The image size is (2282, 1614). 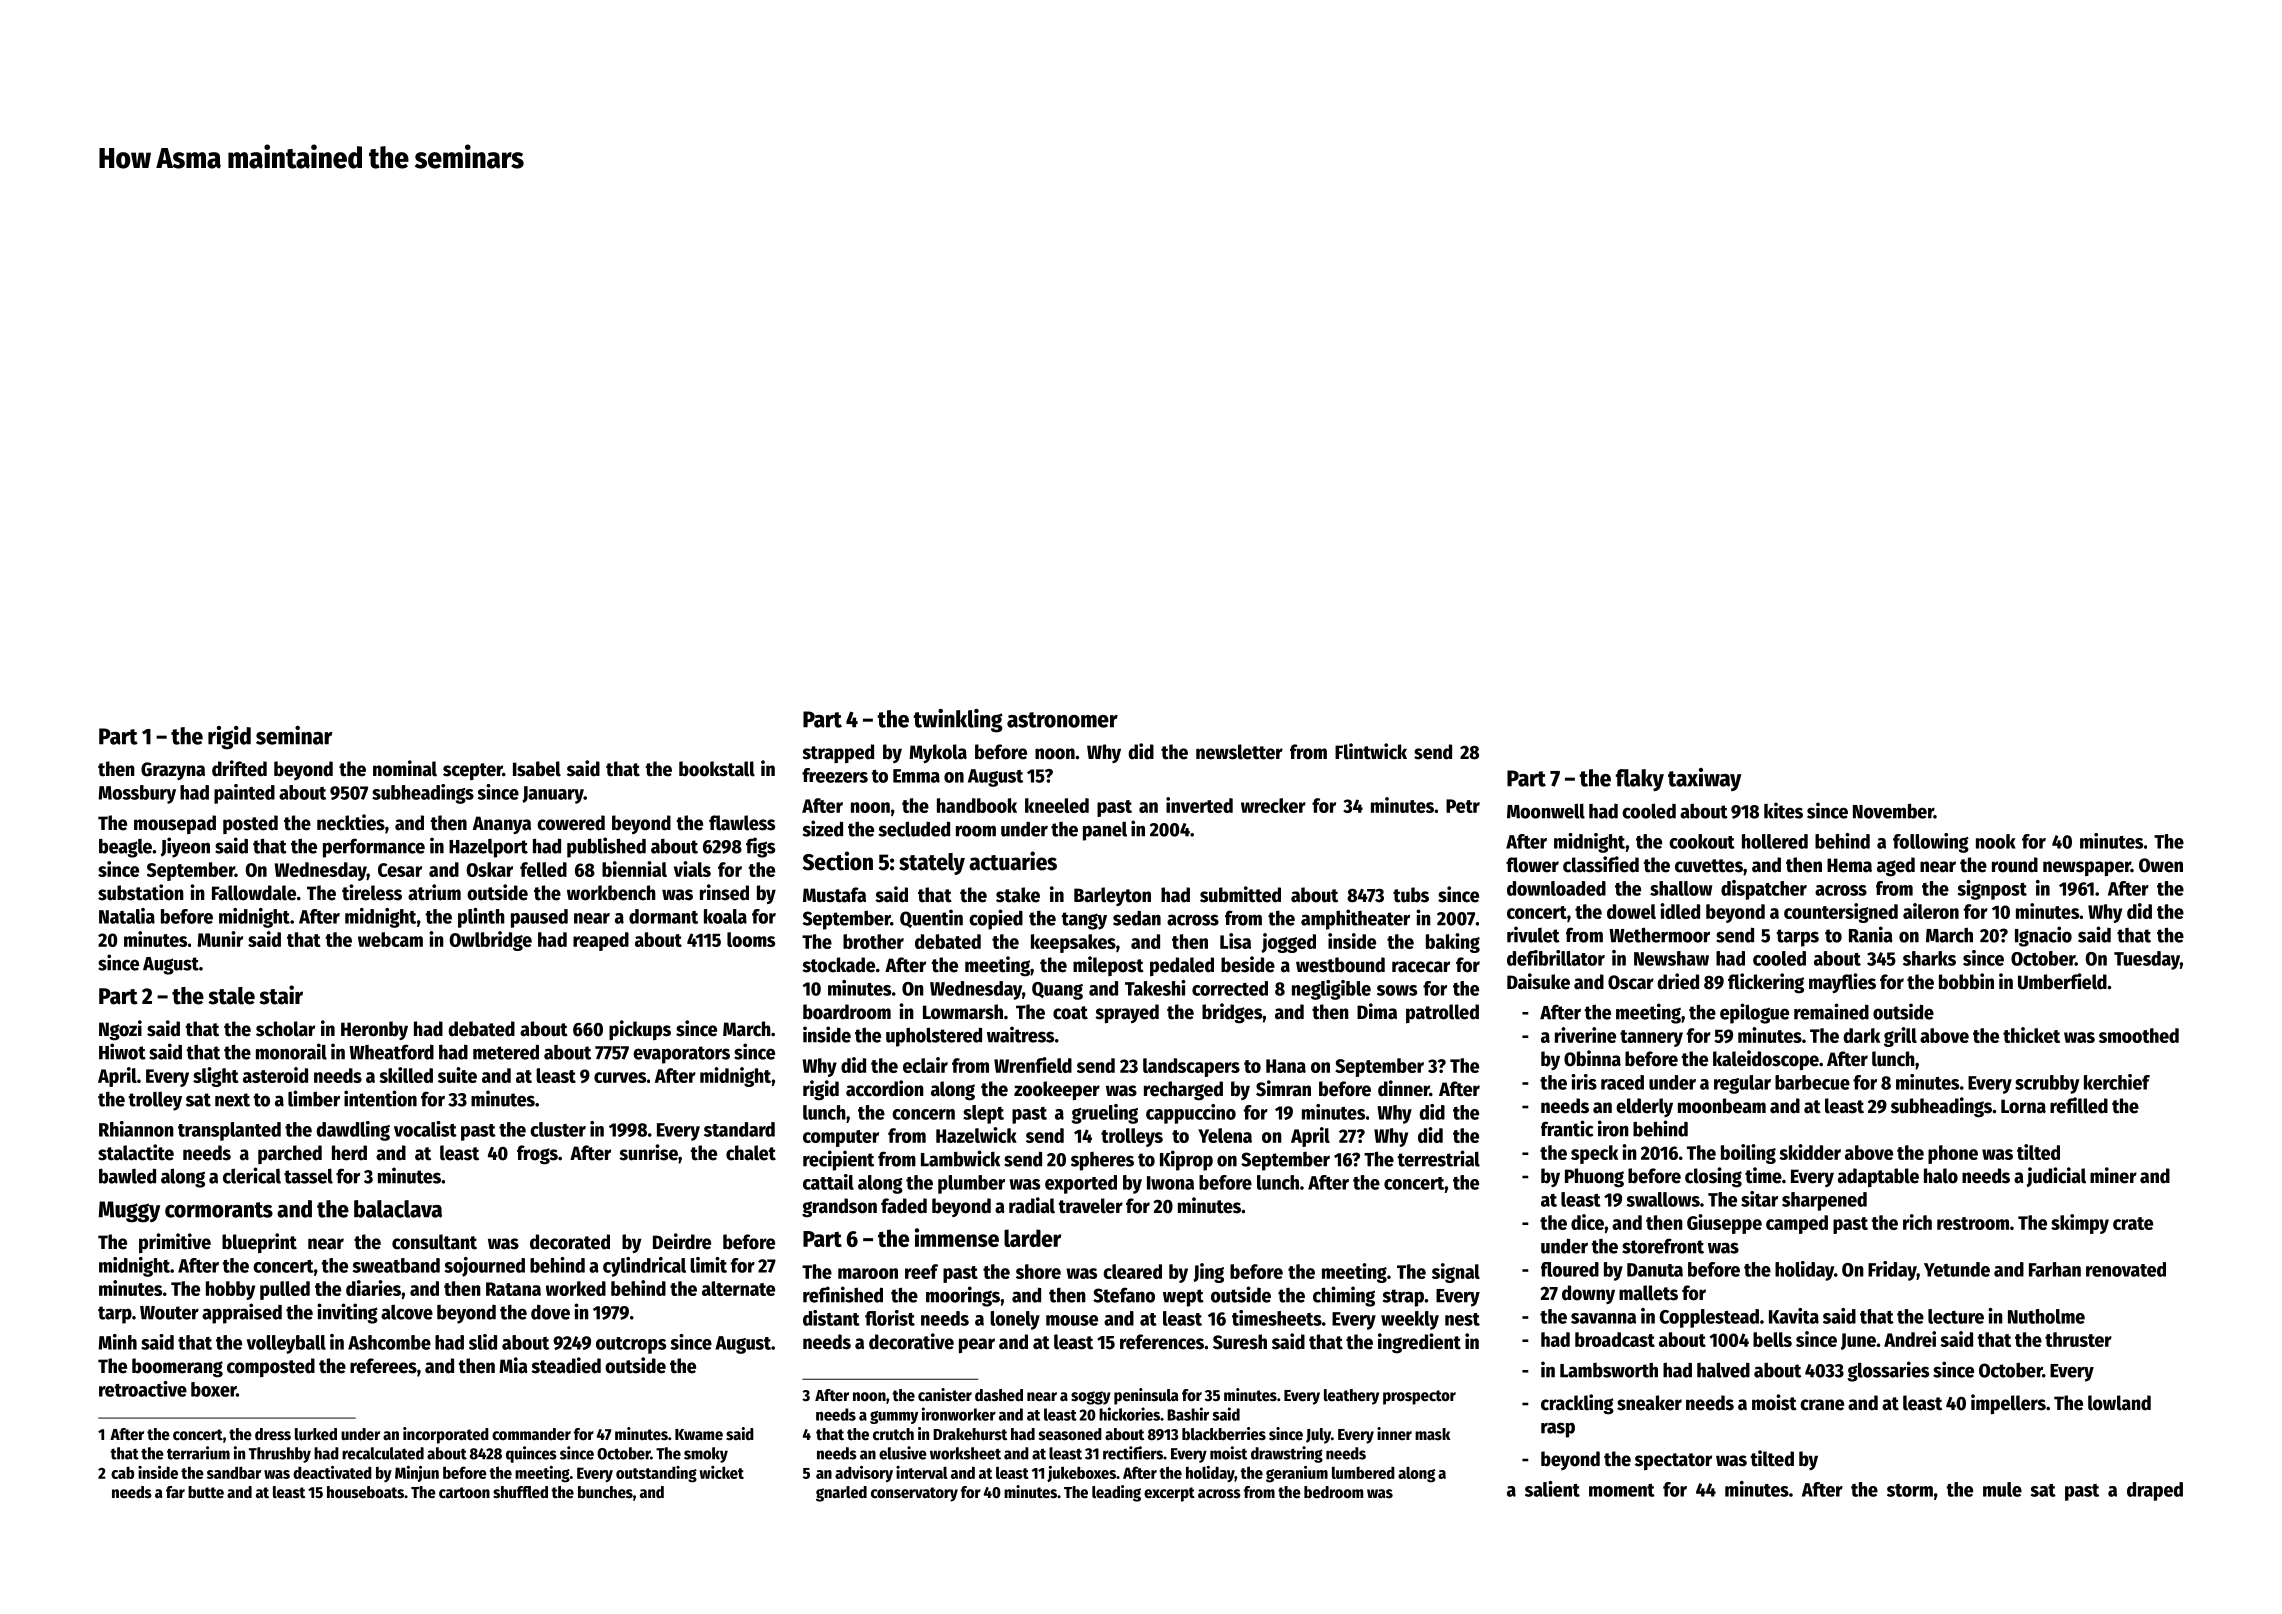 I want to click on November, so click(x=1893, y=811).
